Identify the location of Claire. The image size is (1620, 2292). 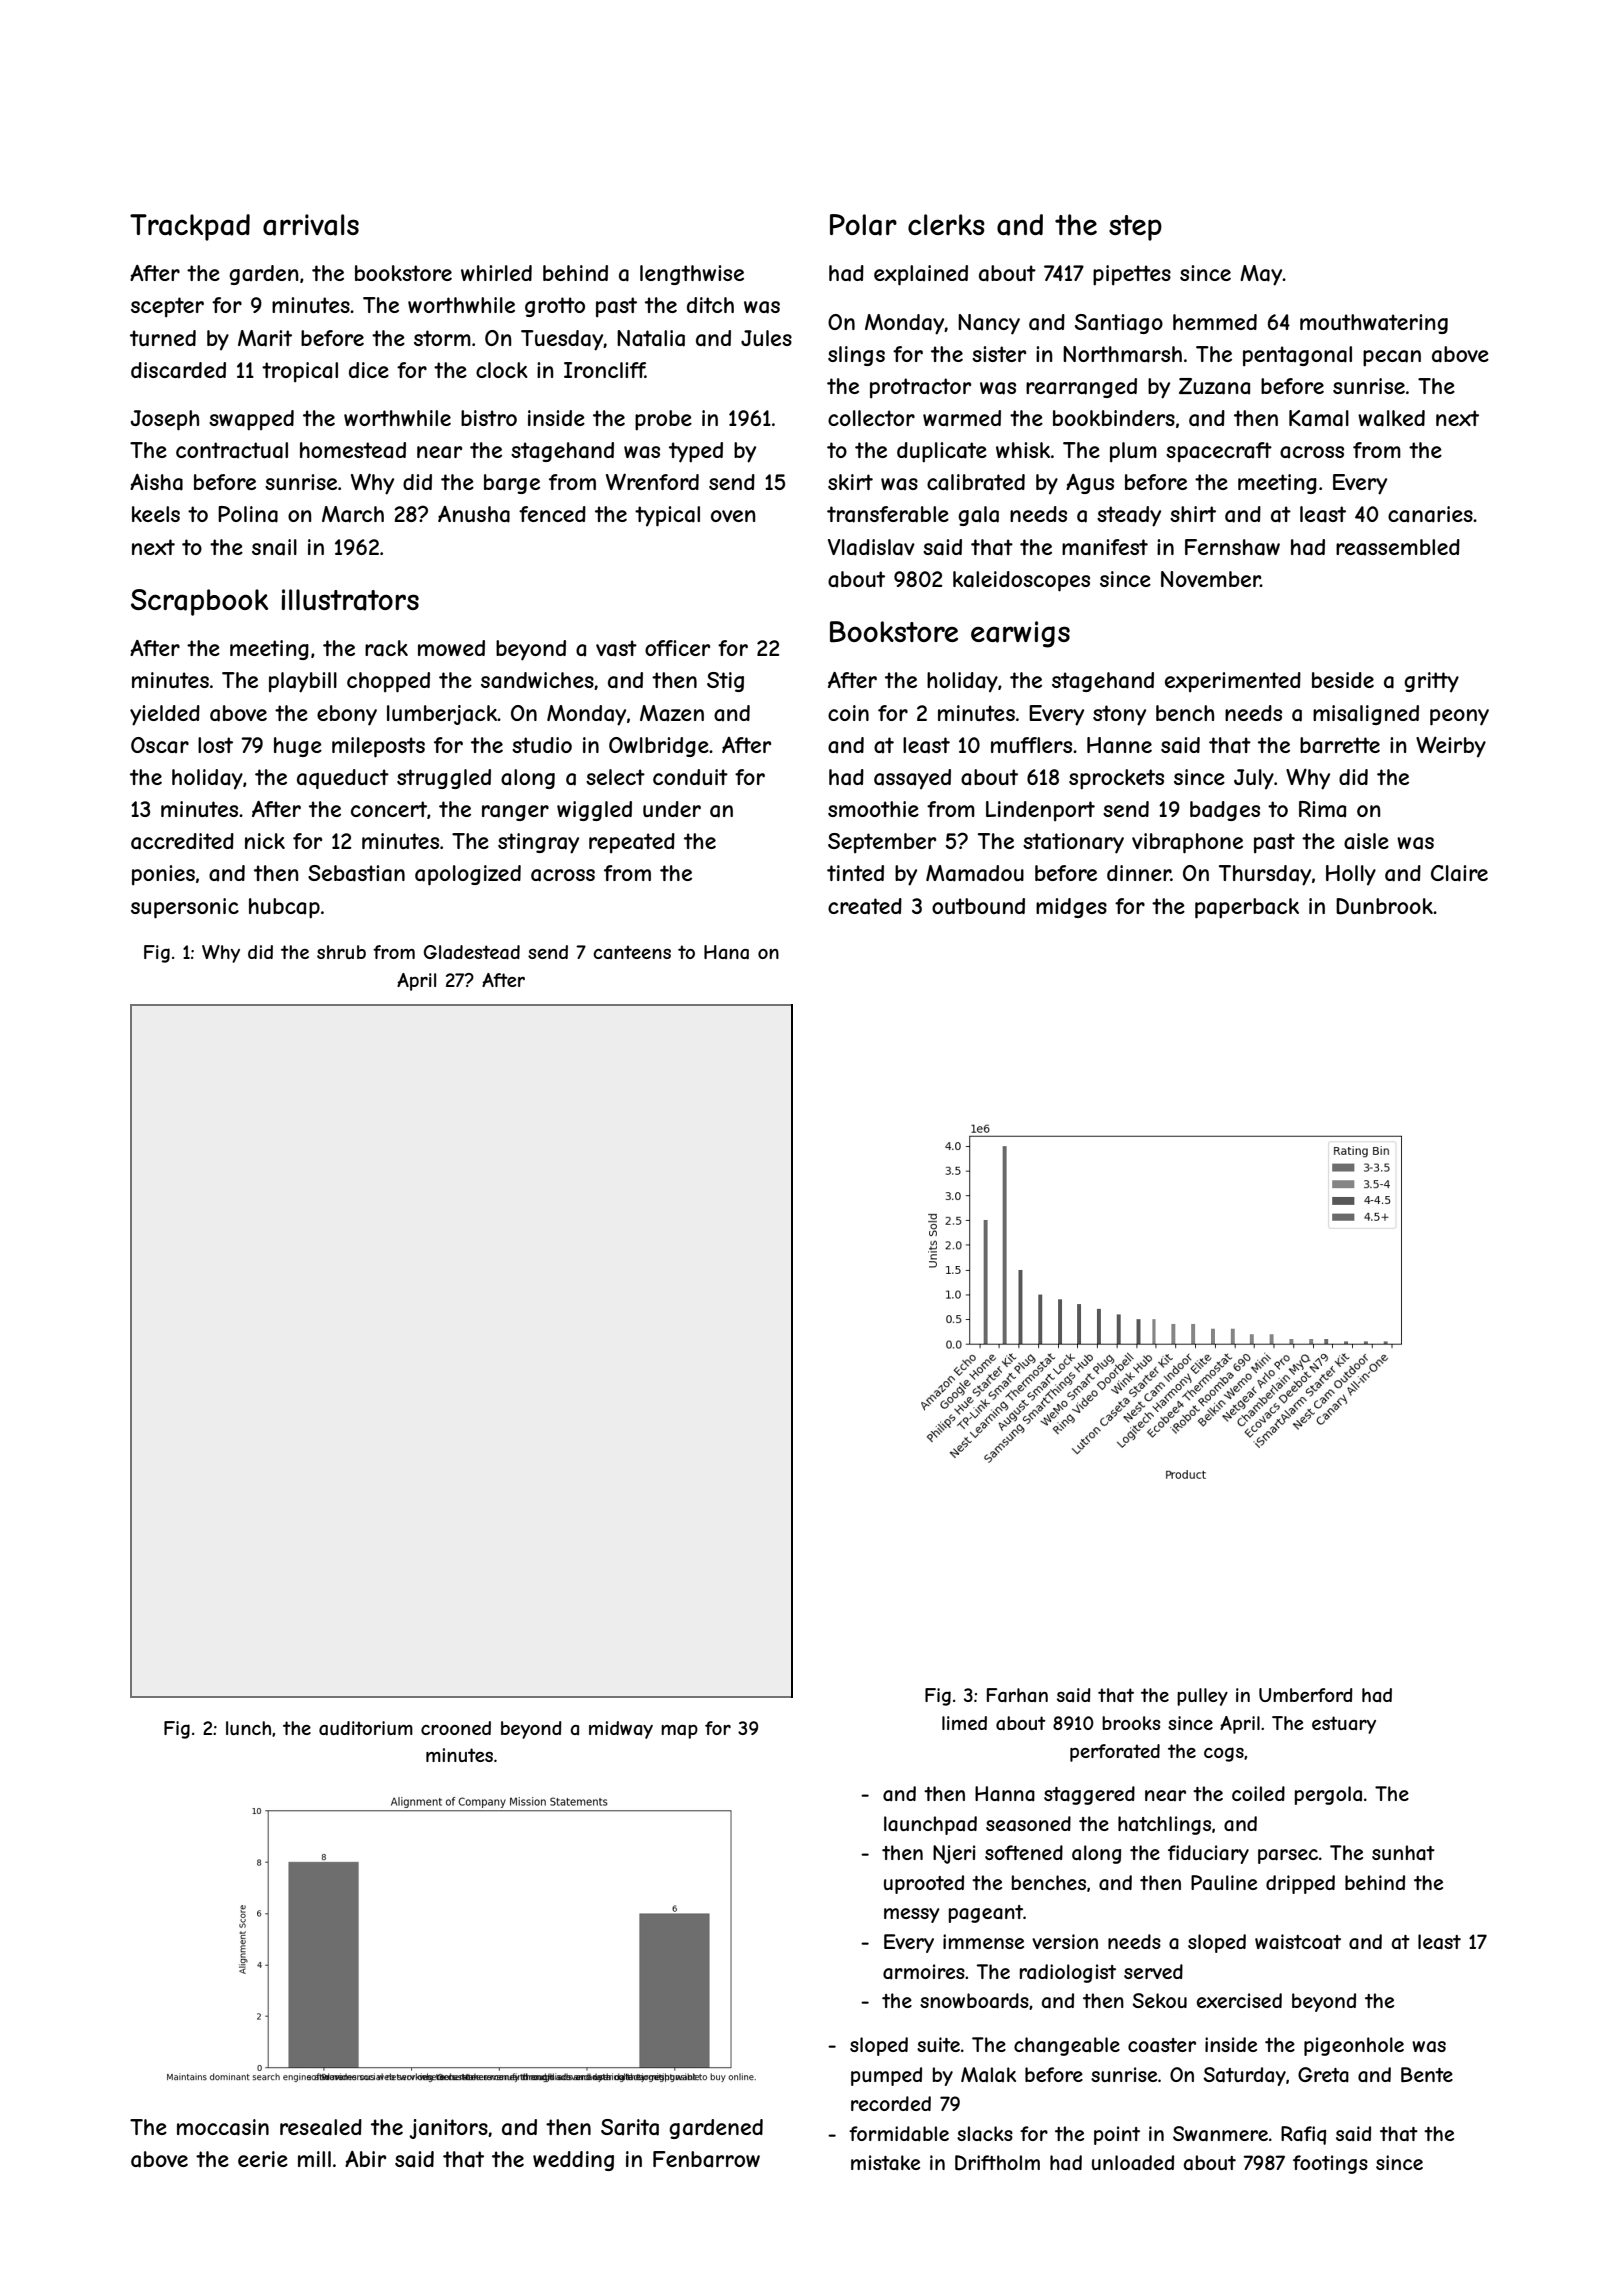
(1459, 873).
